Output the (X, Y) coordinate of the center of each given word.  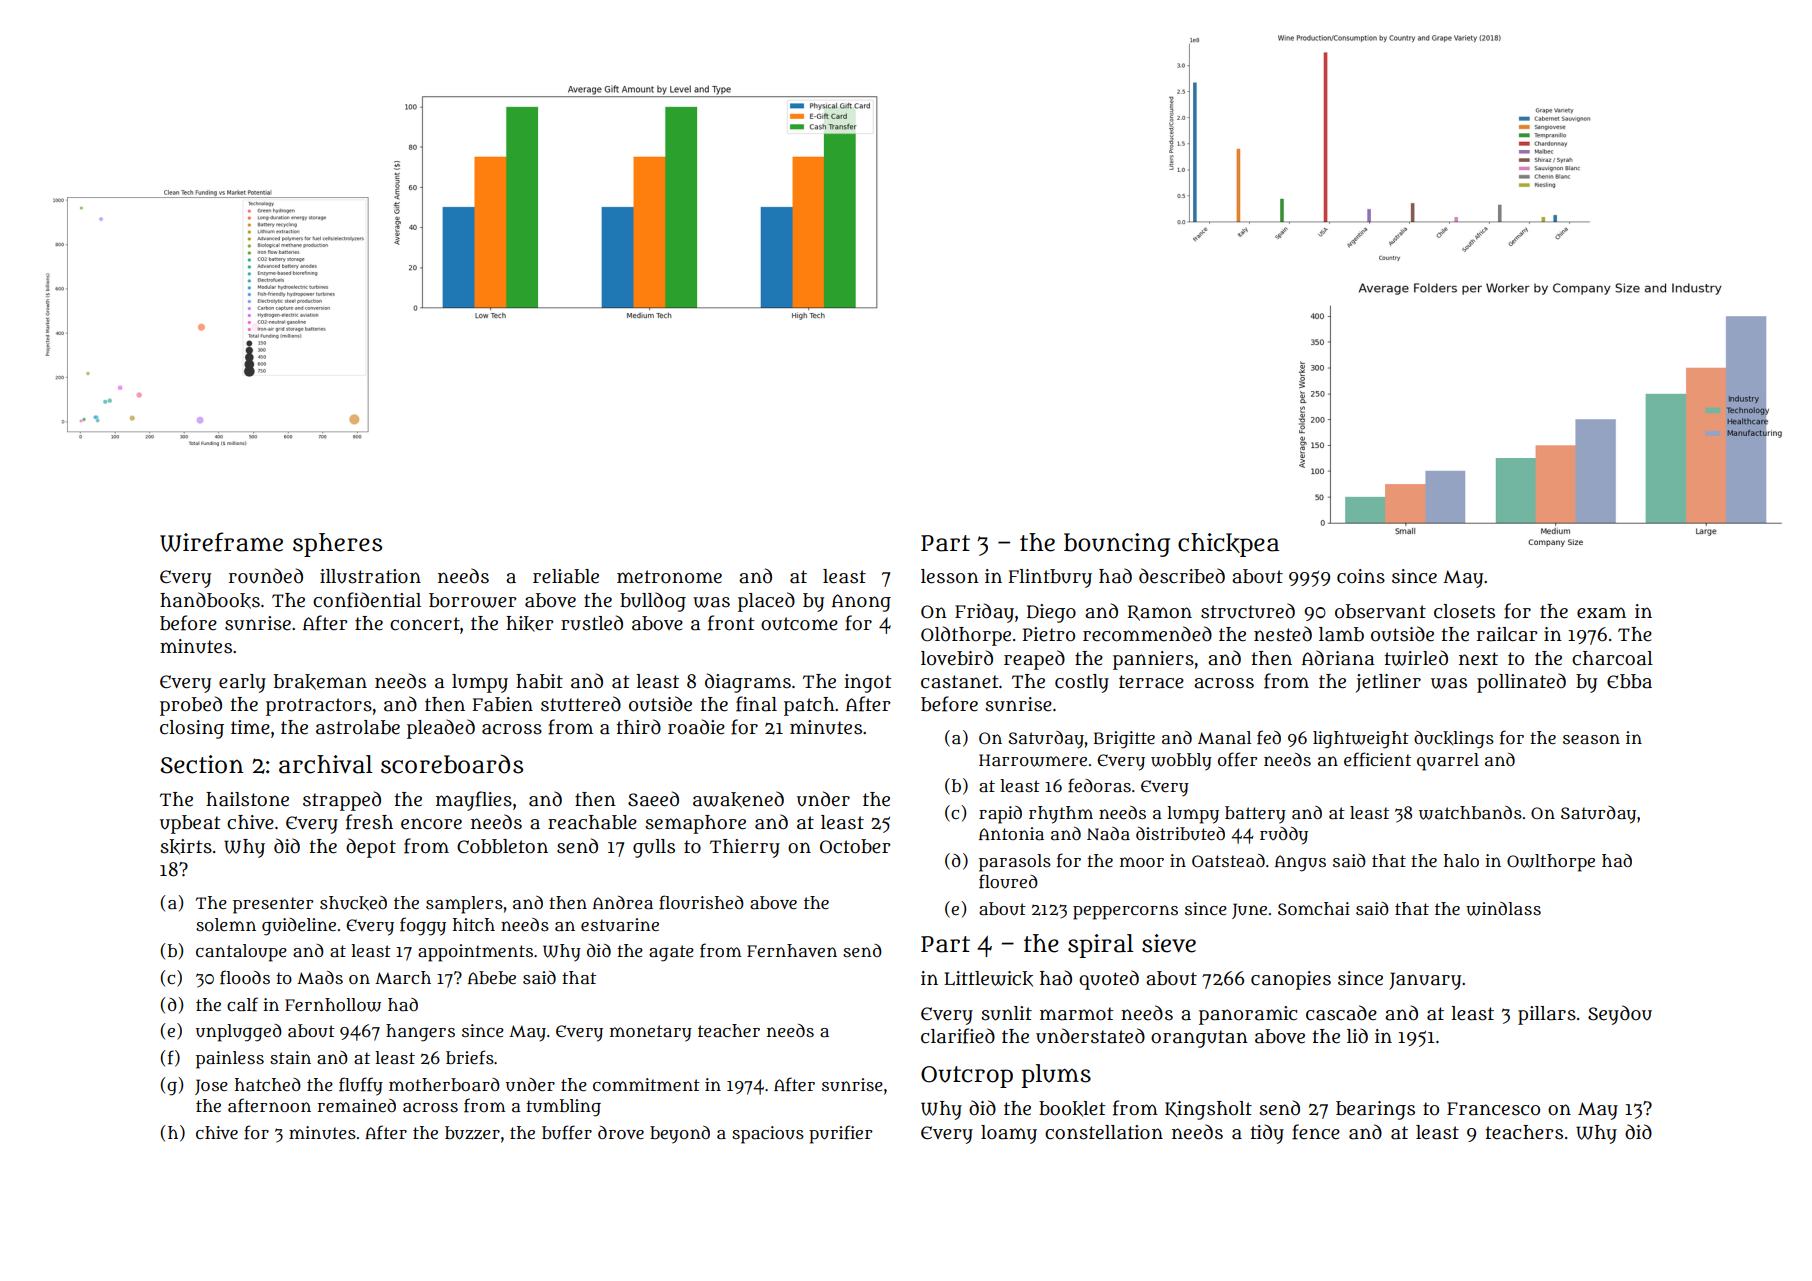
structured (1248, 611)
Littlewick (988, 979)
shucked (353, 903)
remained (357, 1106)
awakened (738, 799)
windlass (1503, 909)
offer (1238, 759)
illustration (370, 576)
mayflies (474, 801)
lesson (950, 576)
